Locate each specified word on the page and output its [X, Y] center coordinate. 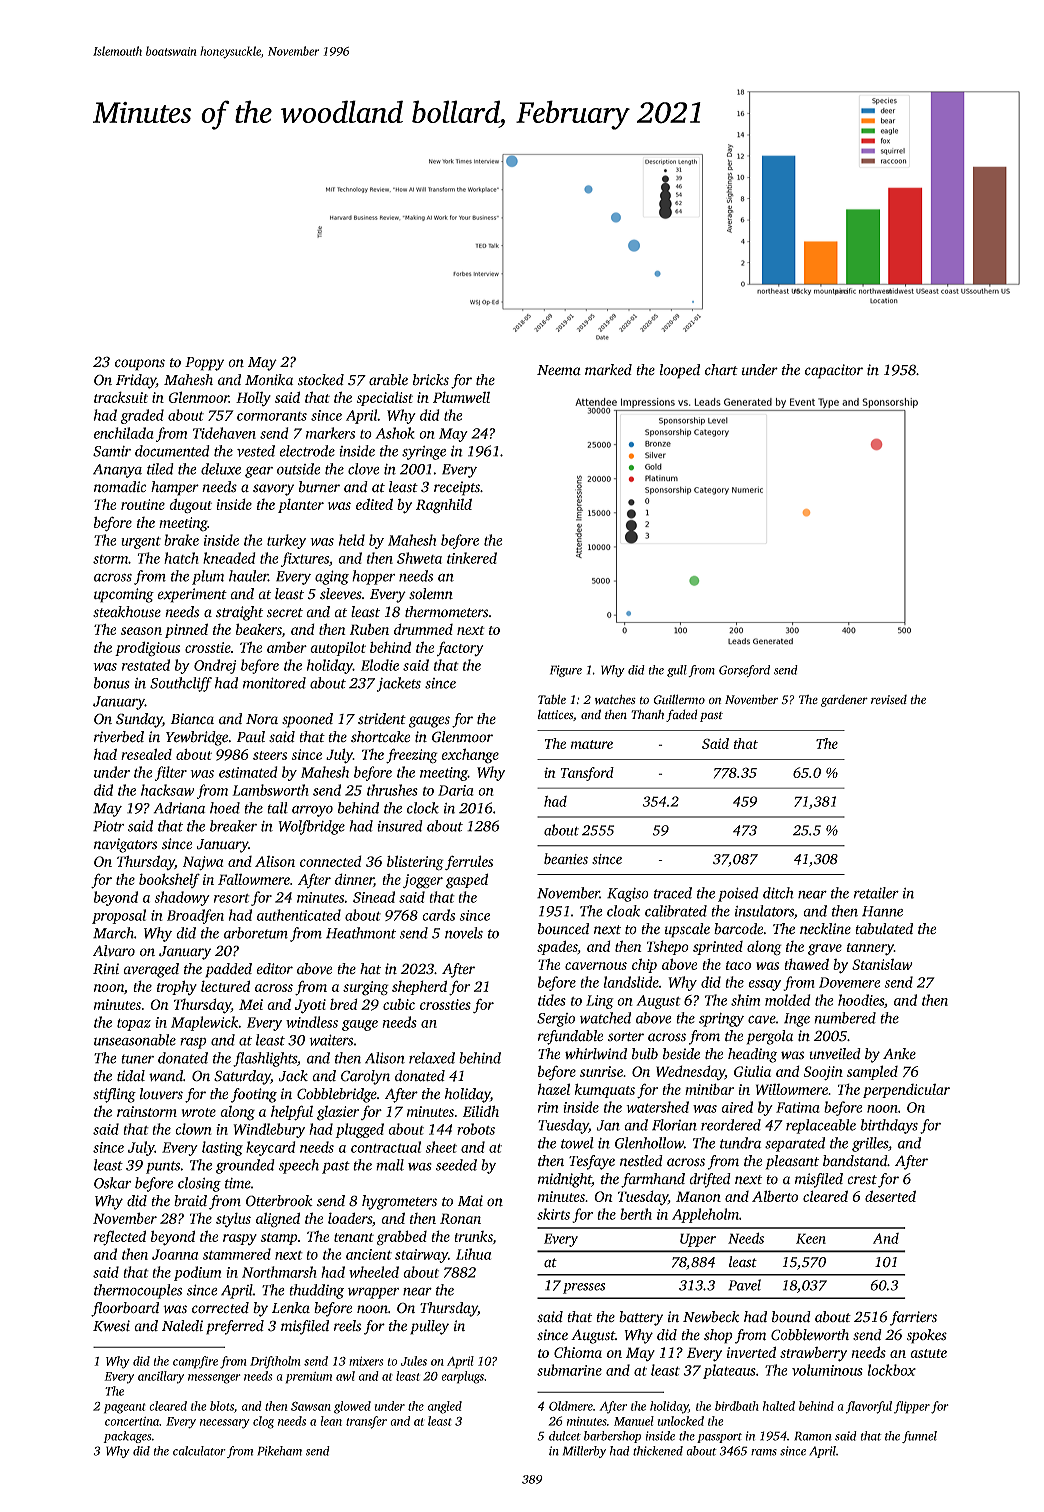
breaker [233, 826]
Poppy [204, 364]
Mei [251, 1004]
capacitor [834, 371]
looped [680, 371]
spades [557, 947]
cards [438, 915]
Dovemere [850, 982]
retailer [876, 893]
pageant [125, 1408]
